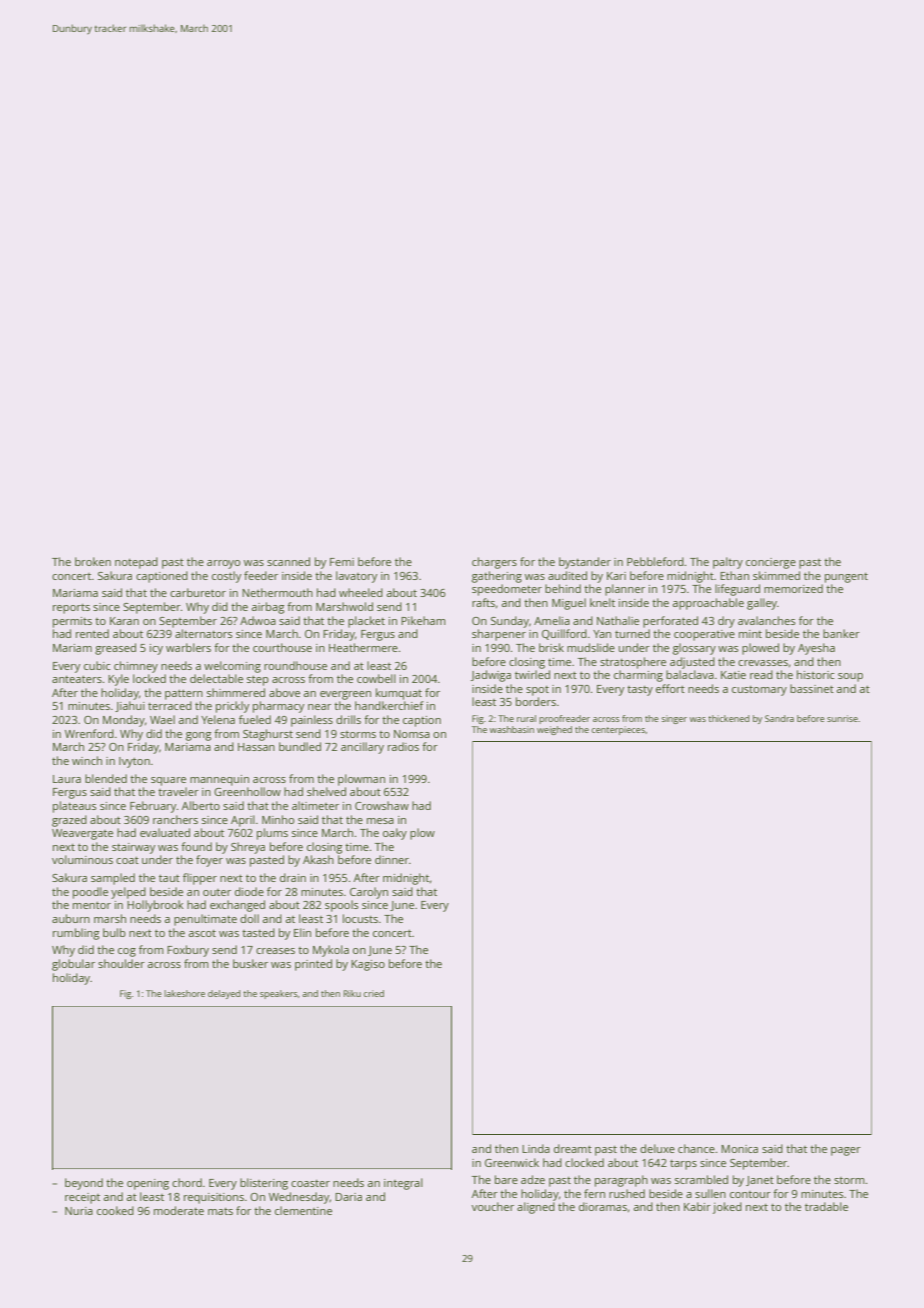  What do you see at coordinates (342, 562) in the screenshot?
I see `Femi` at bounding box center [342, 562].
